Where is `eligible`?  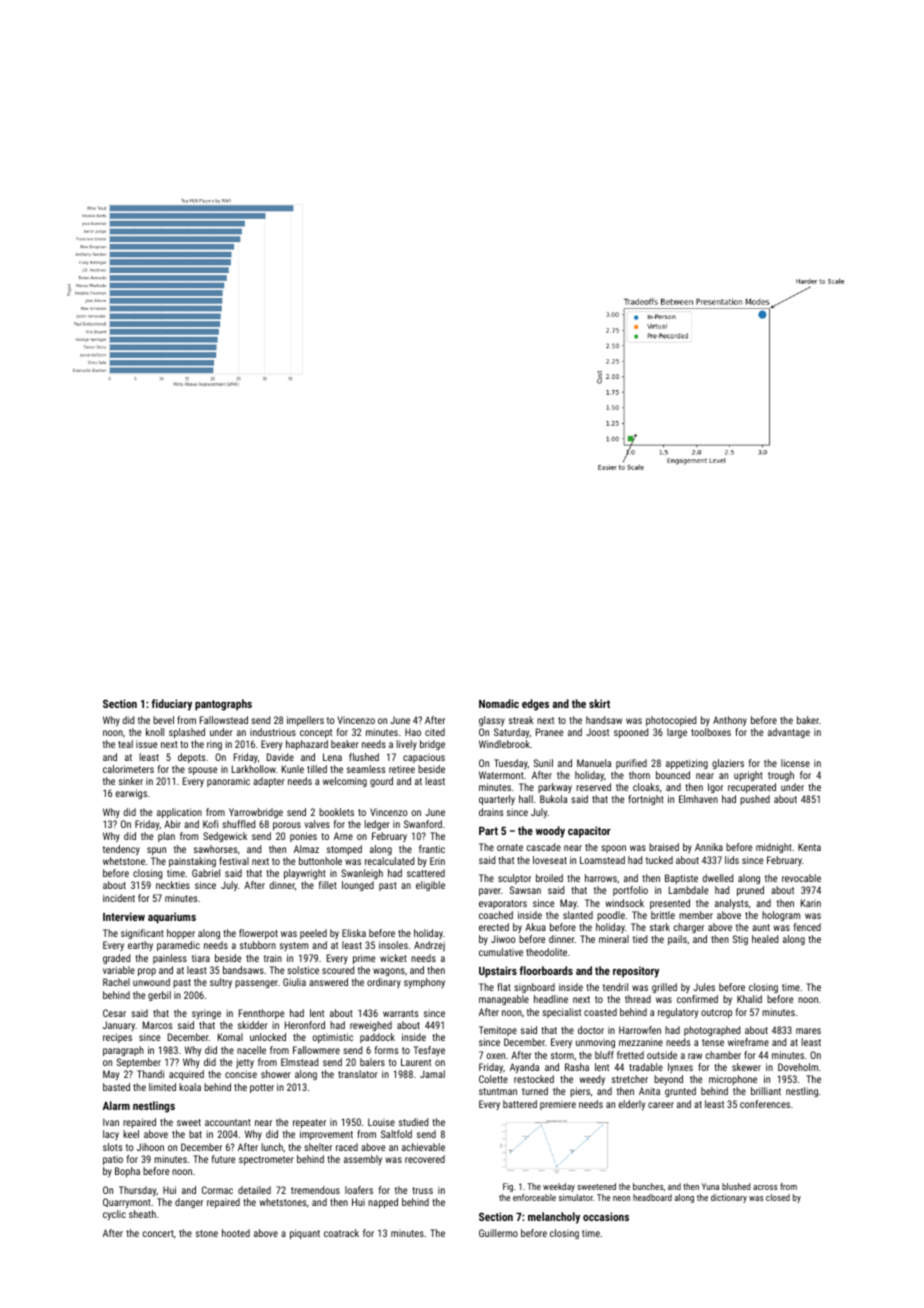 eligible is located at coordinates (430, 886).
